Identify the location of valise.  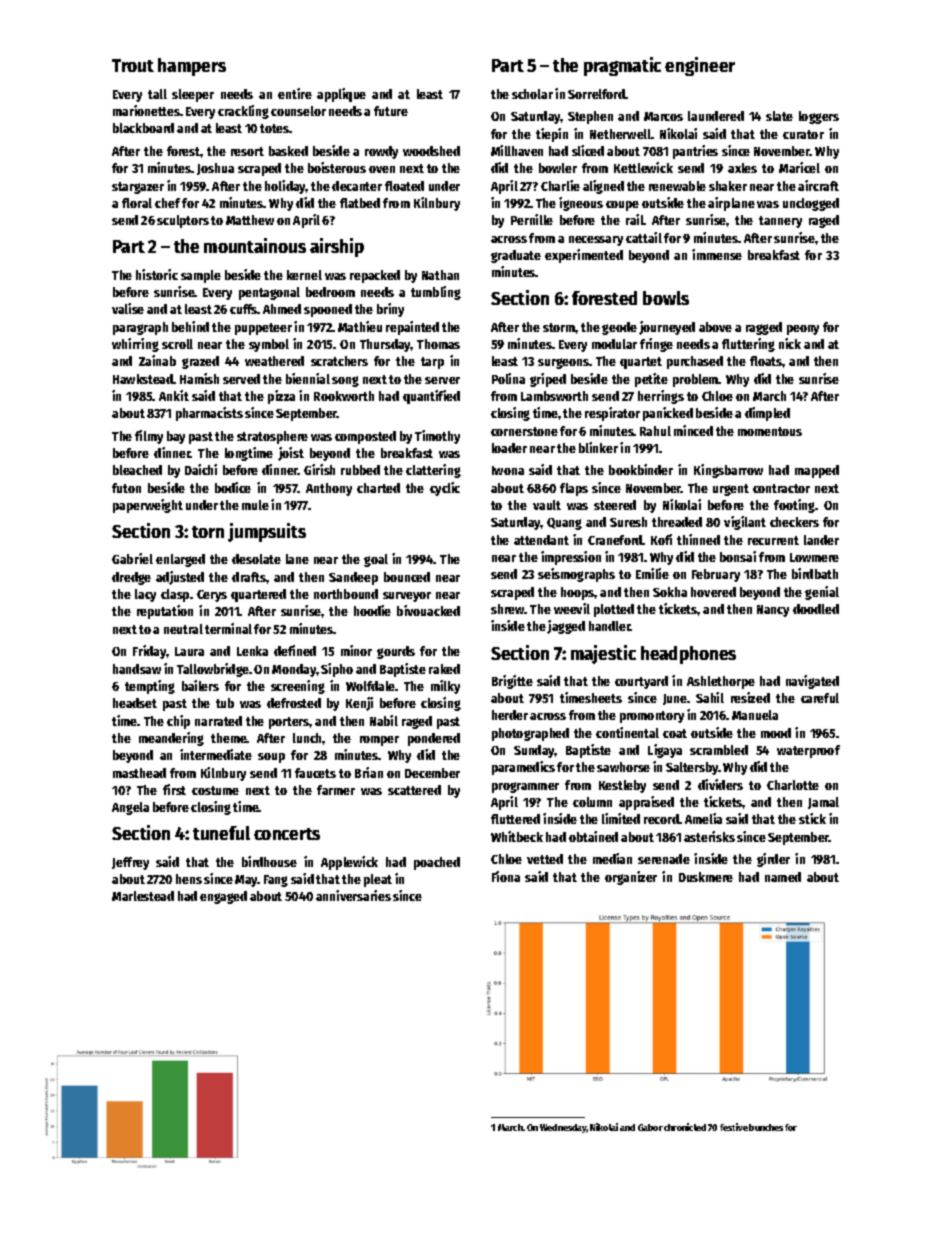
(128, 308).
